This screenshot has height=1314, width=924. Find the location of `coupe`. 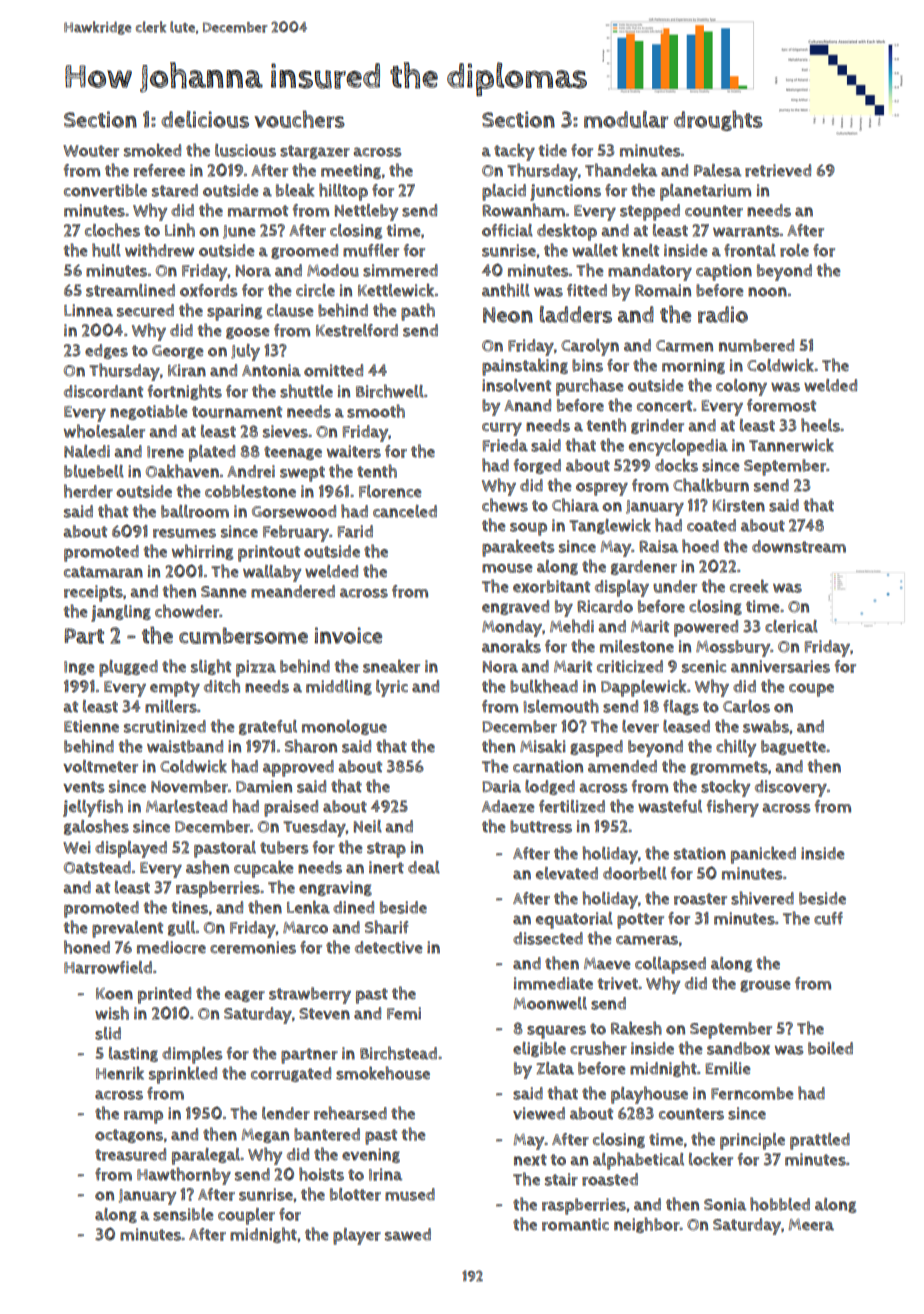

coupe is located at coordinates (811, 690).
